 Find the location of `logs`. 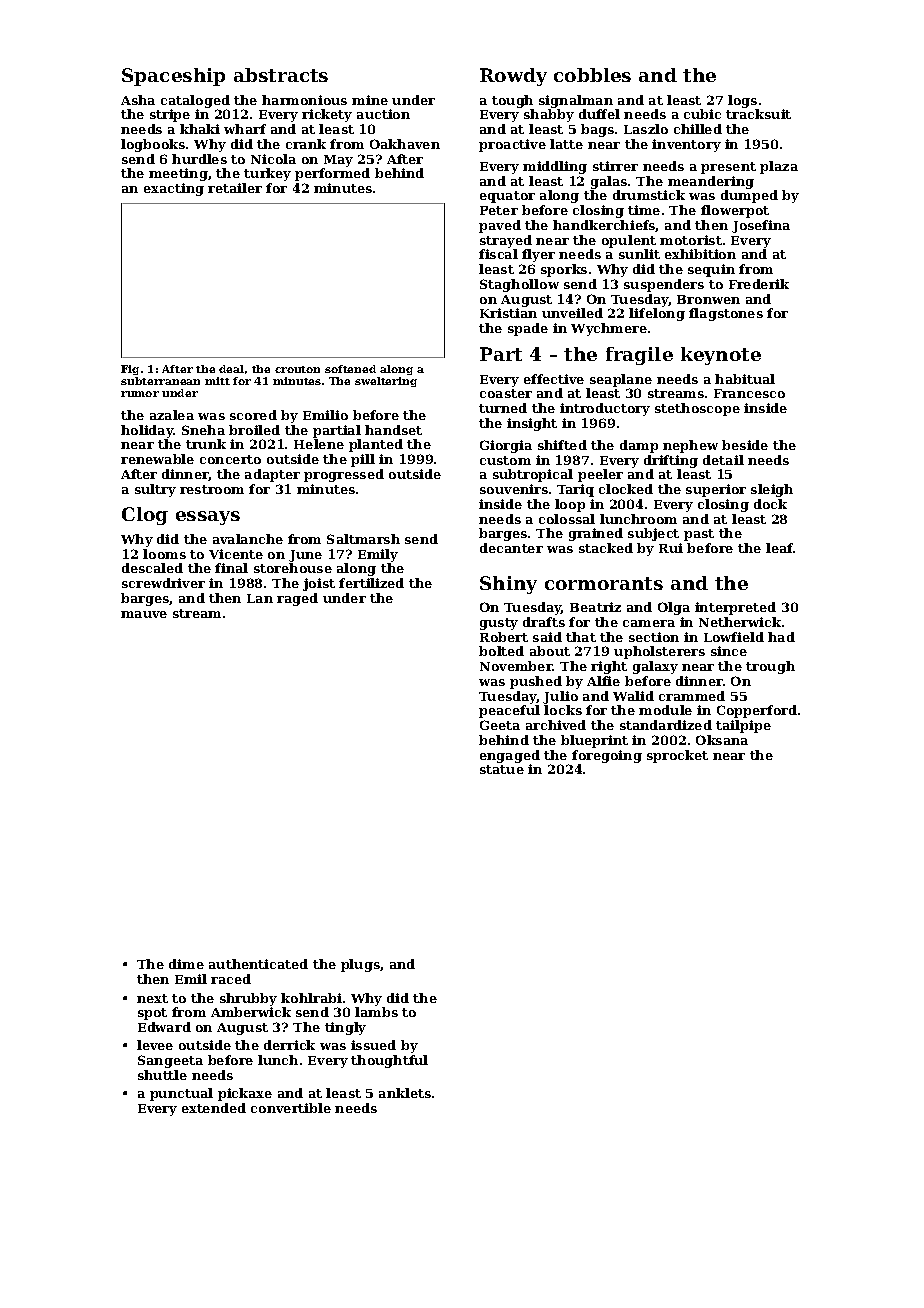

logs is located at coordinates (742, 101).
